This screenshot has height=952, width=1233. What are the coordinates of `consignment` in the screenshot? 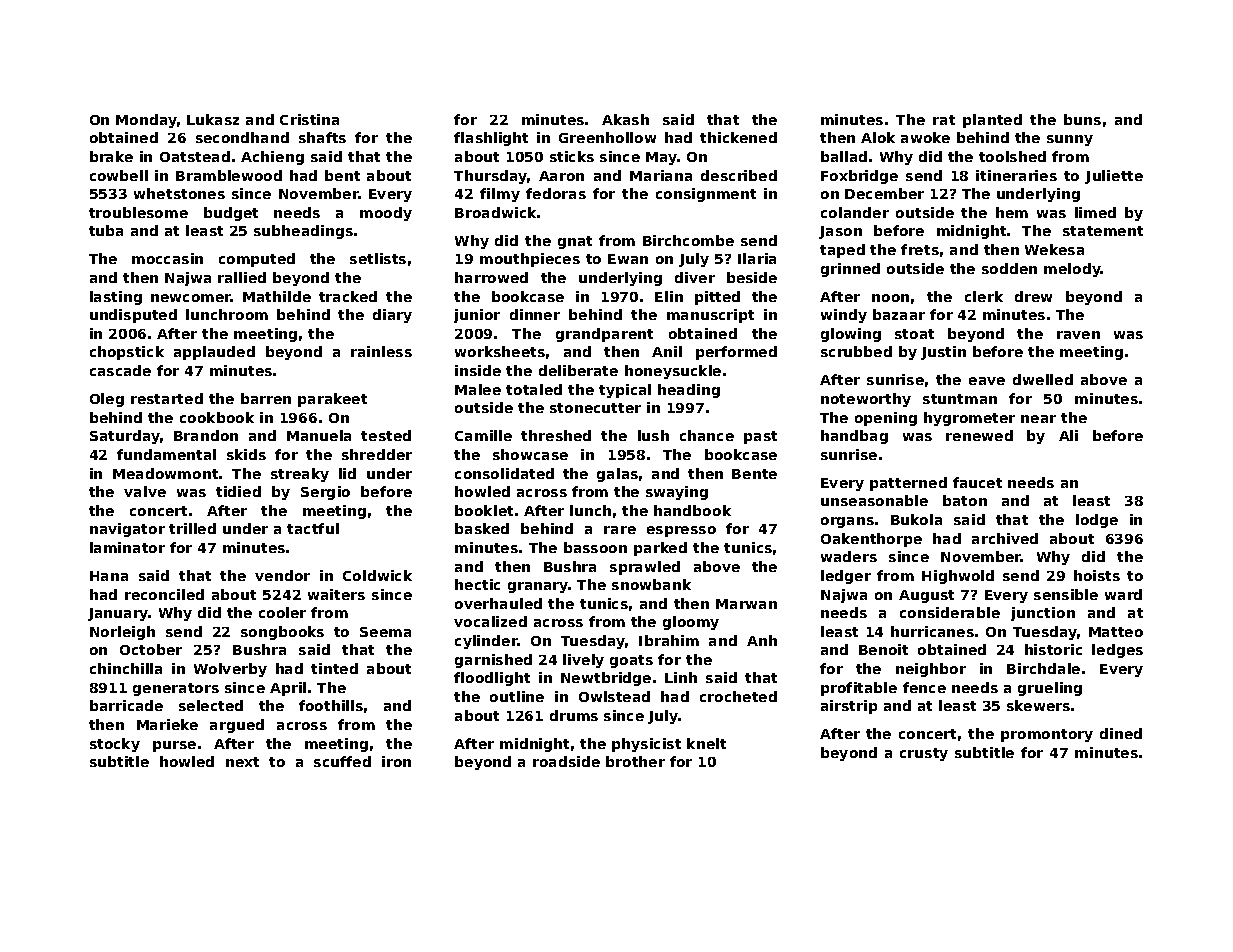 It's located at (706, 195).
